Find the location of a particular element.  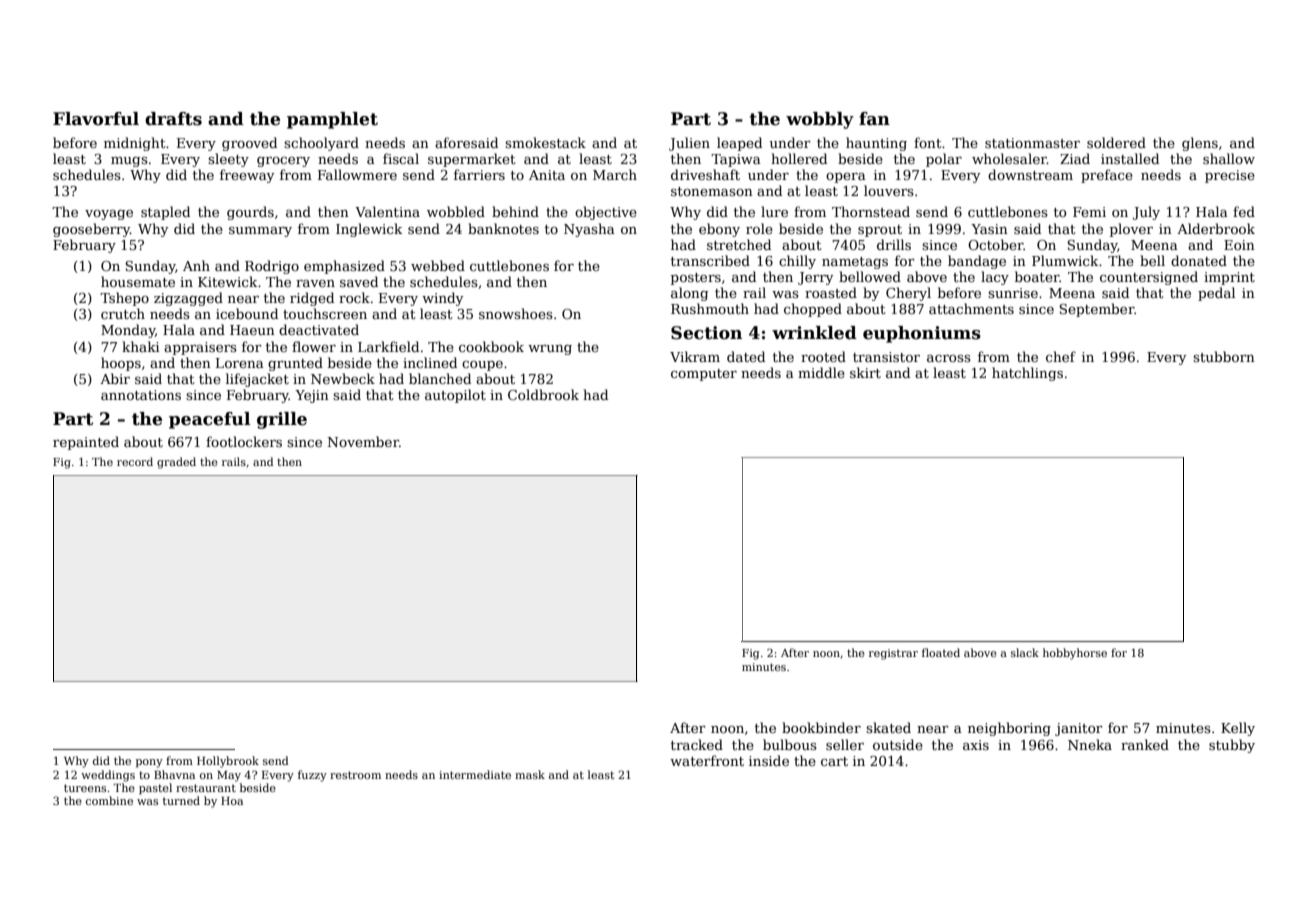

Hoa is located at coordinates (232, 801).
